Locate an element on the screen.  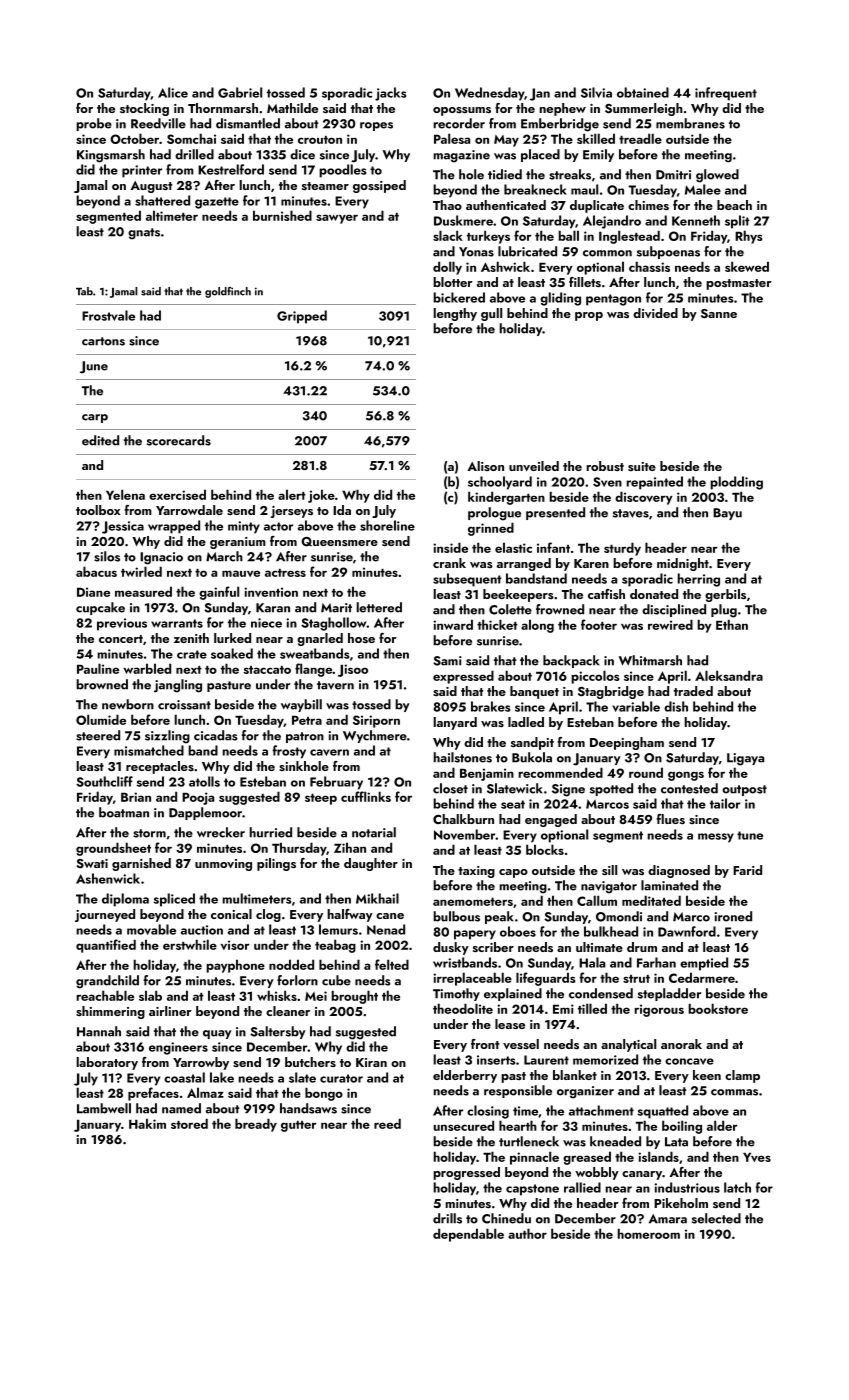
Bayu is located at coordinates (727, 514).
